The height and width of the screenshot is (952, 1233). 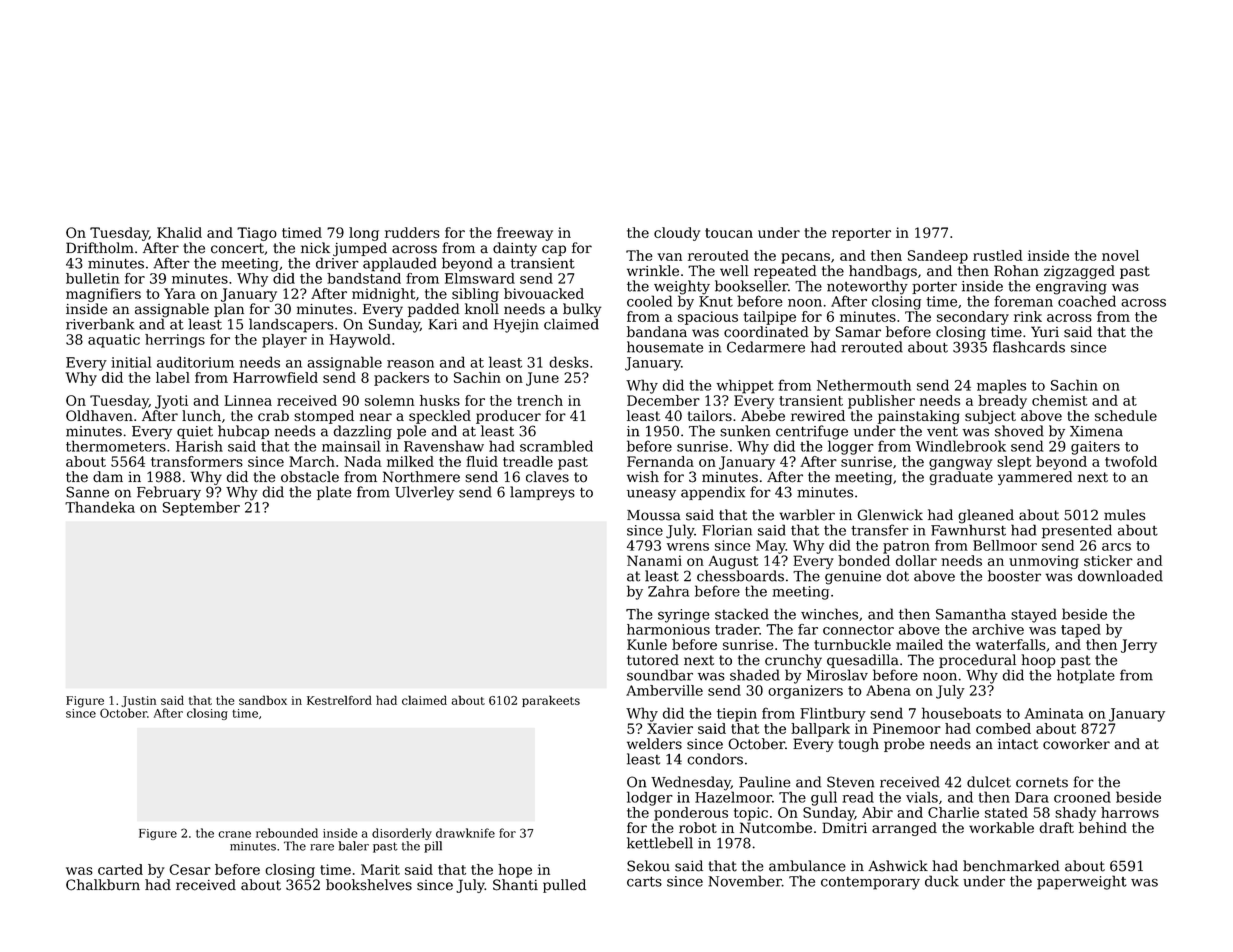 I want to click on novel, so click(x=1120, y=255).
